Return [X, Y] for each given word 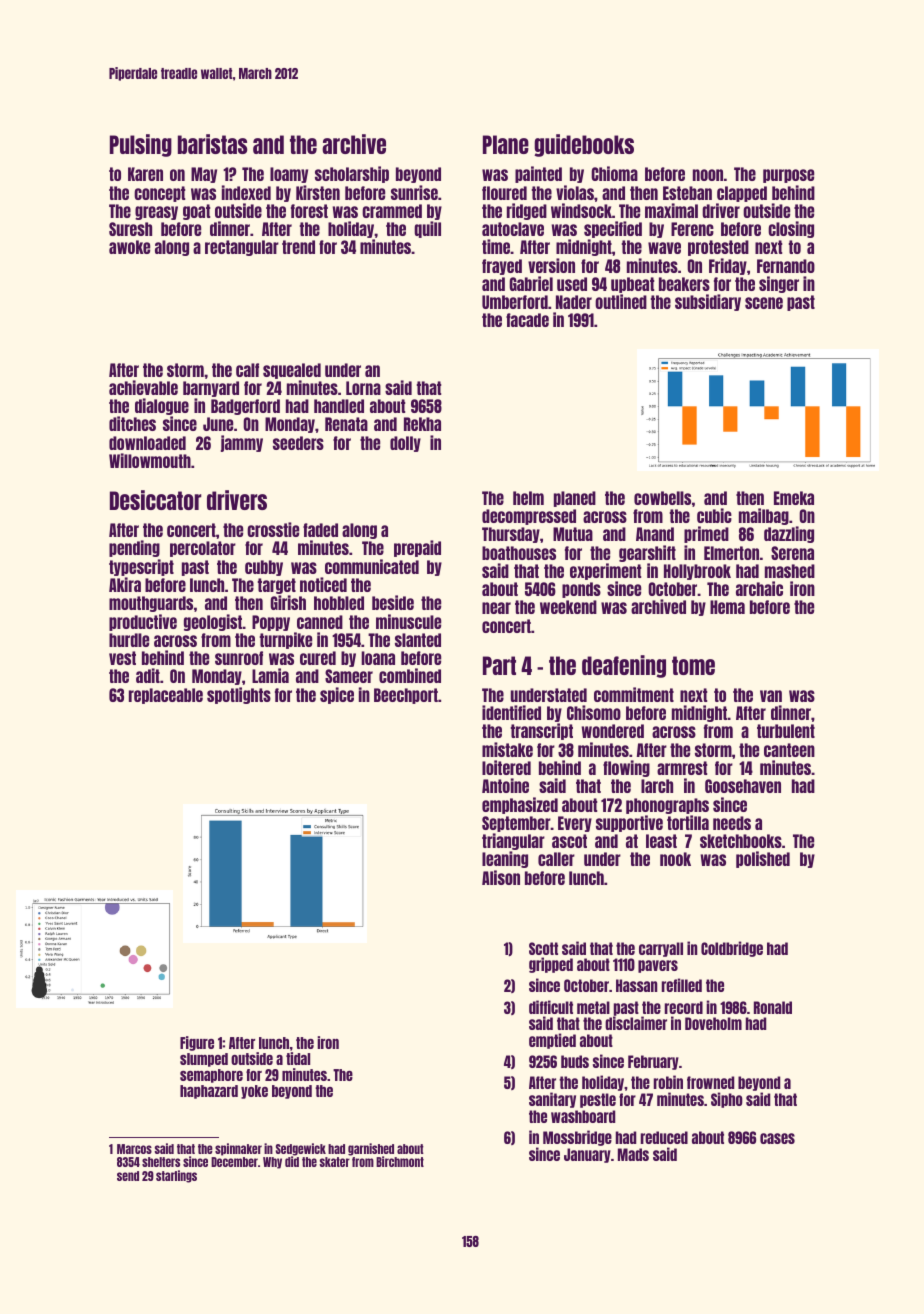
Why [272, 1163]
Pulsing [141, 145]
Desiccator [156, 500]
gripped [551, 965]
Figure [197, 1043]
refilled [682, 985]
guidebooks [584, 145]
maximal [671, 210]
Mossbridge [577, 1138]
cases [777, 1138]
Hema [727, 607]
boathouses [519, 553]
